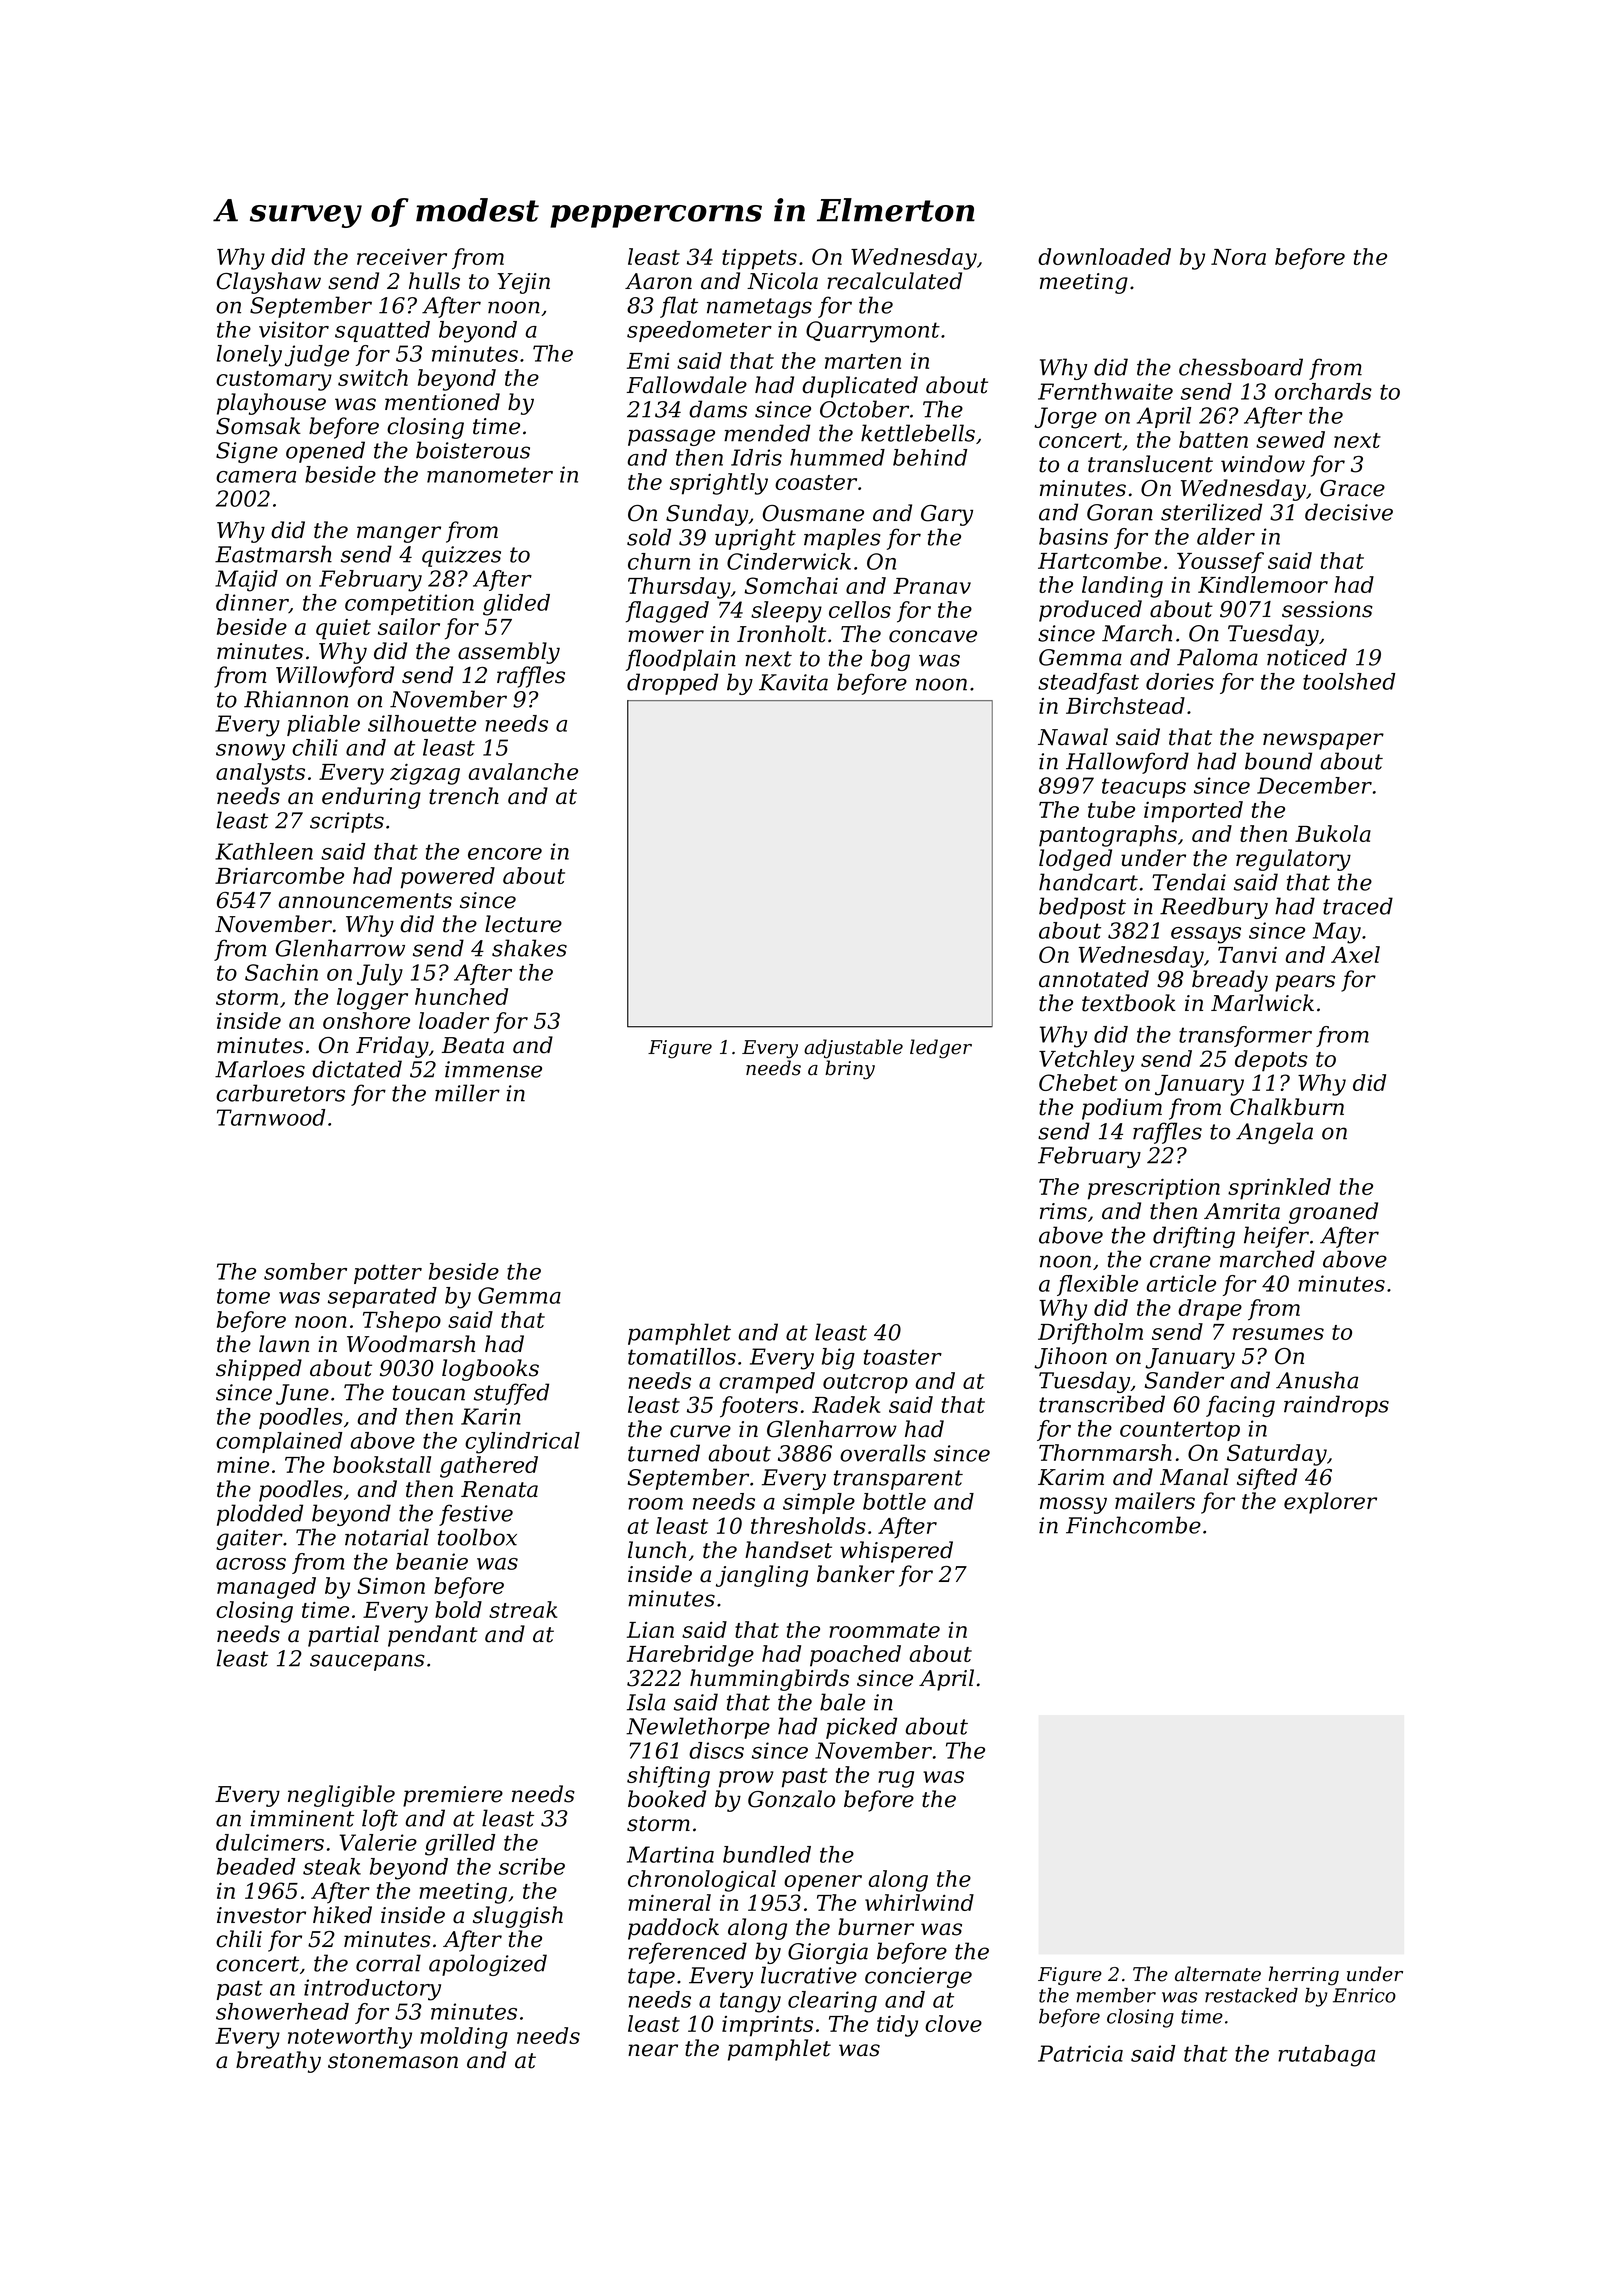 The height and width of the image is (2292, 1620). What do you see at coordinates (259, 1370) in the image?
I see `shipped` at bounding box center [259, 1370].
